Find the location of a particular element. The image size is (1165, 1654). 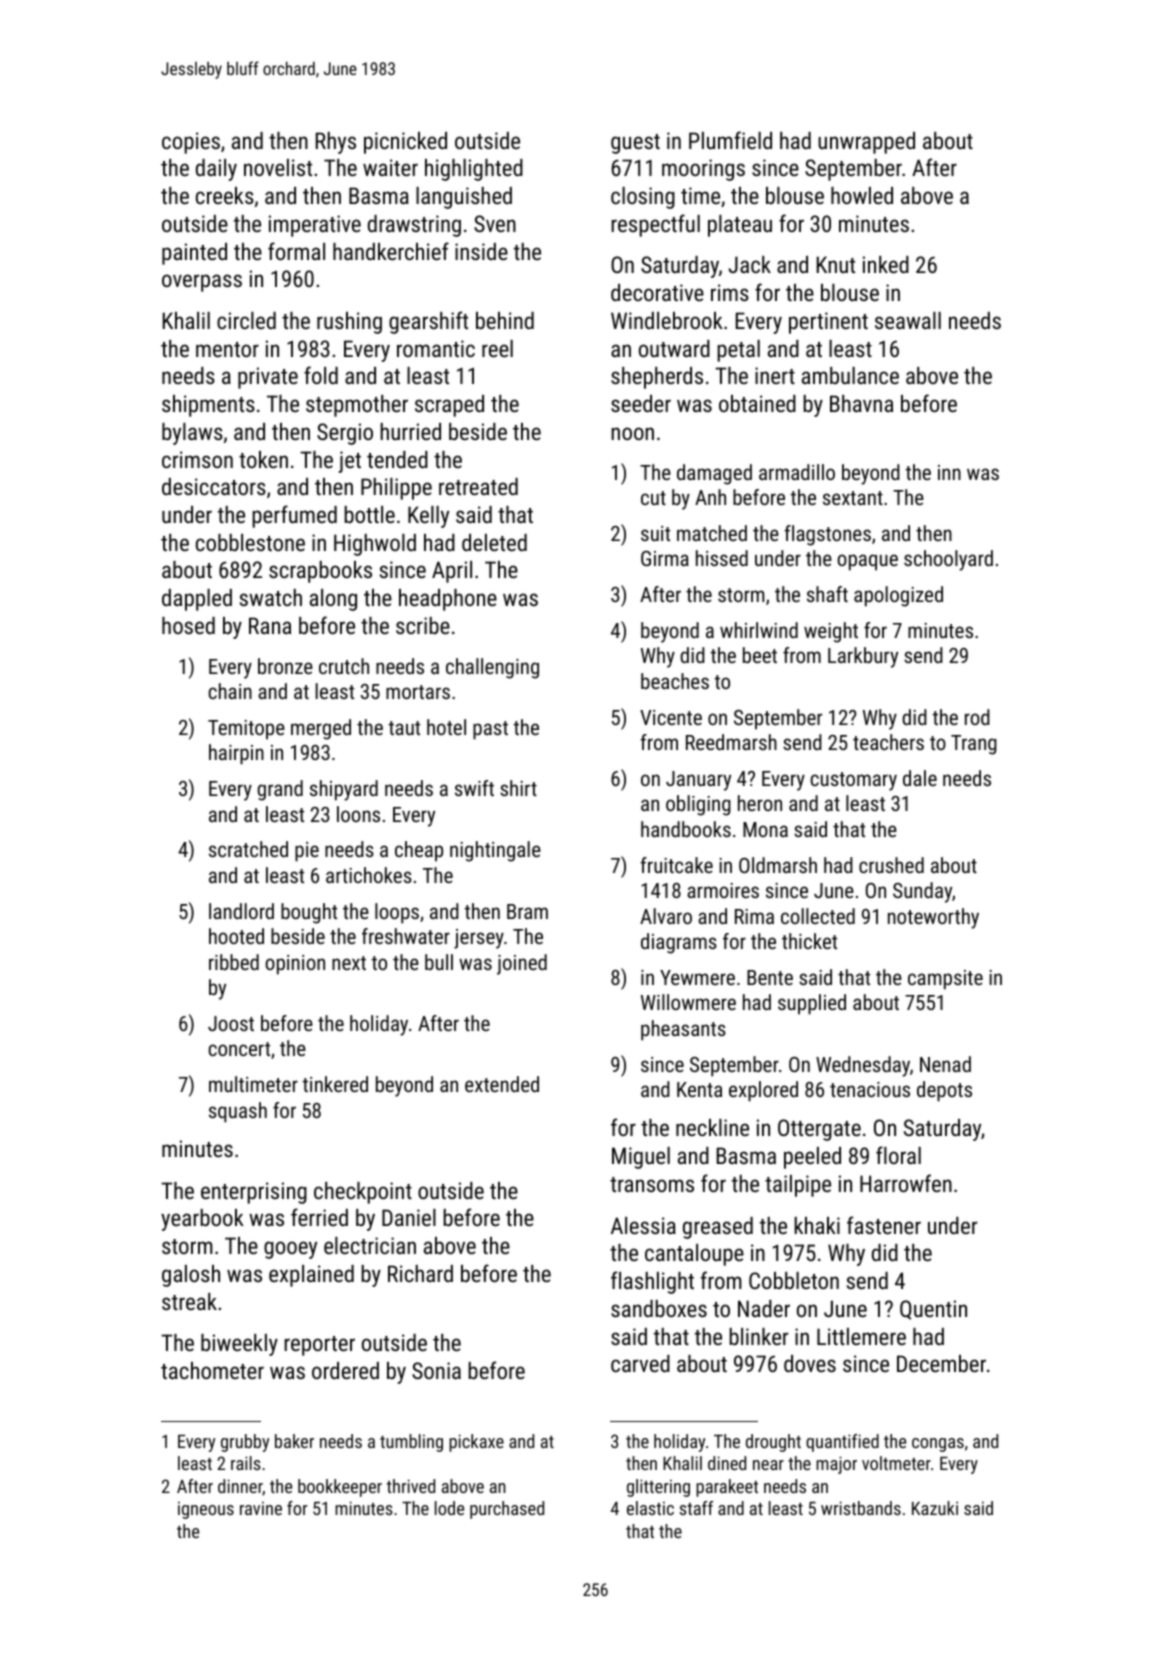

igneous is located at coordinates (206, 1510).
